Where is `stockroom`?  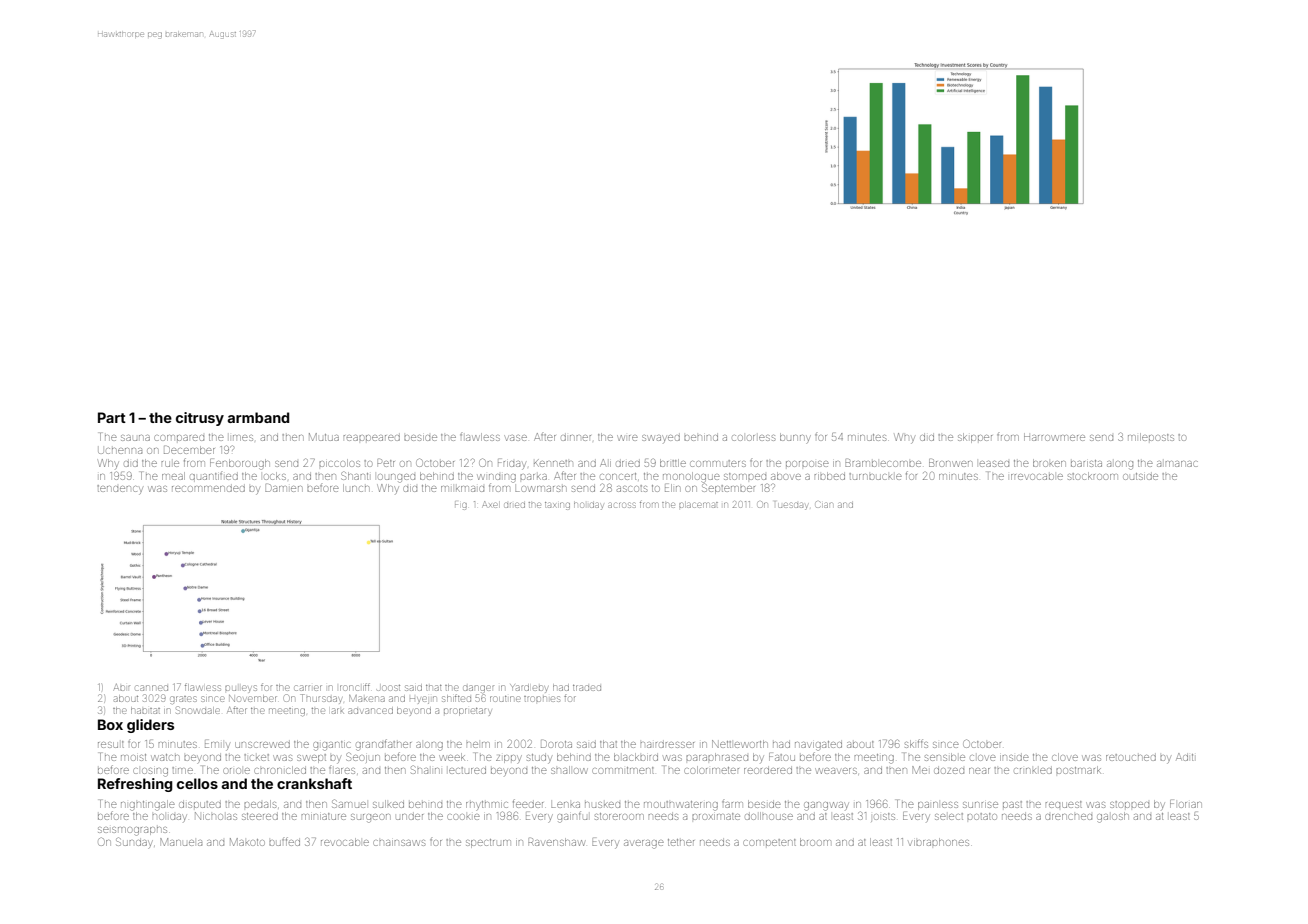 stockroom is located at coordinates (1093, 476).
